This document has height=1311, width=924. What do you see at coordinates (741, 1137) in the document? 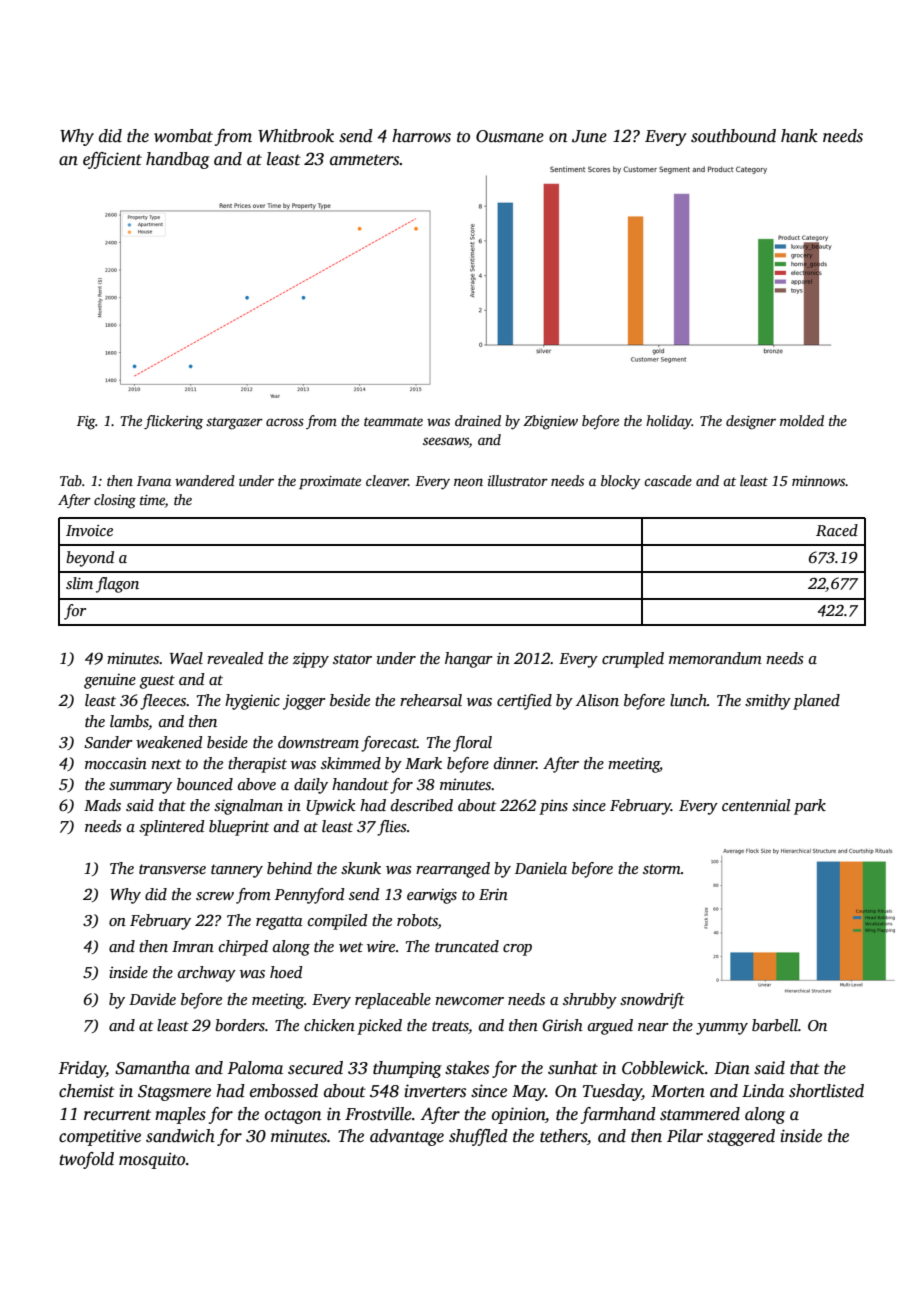
I see `staggered` at bounding box center [741, 1137].
